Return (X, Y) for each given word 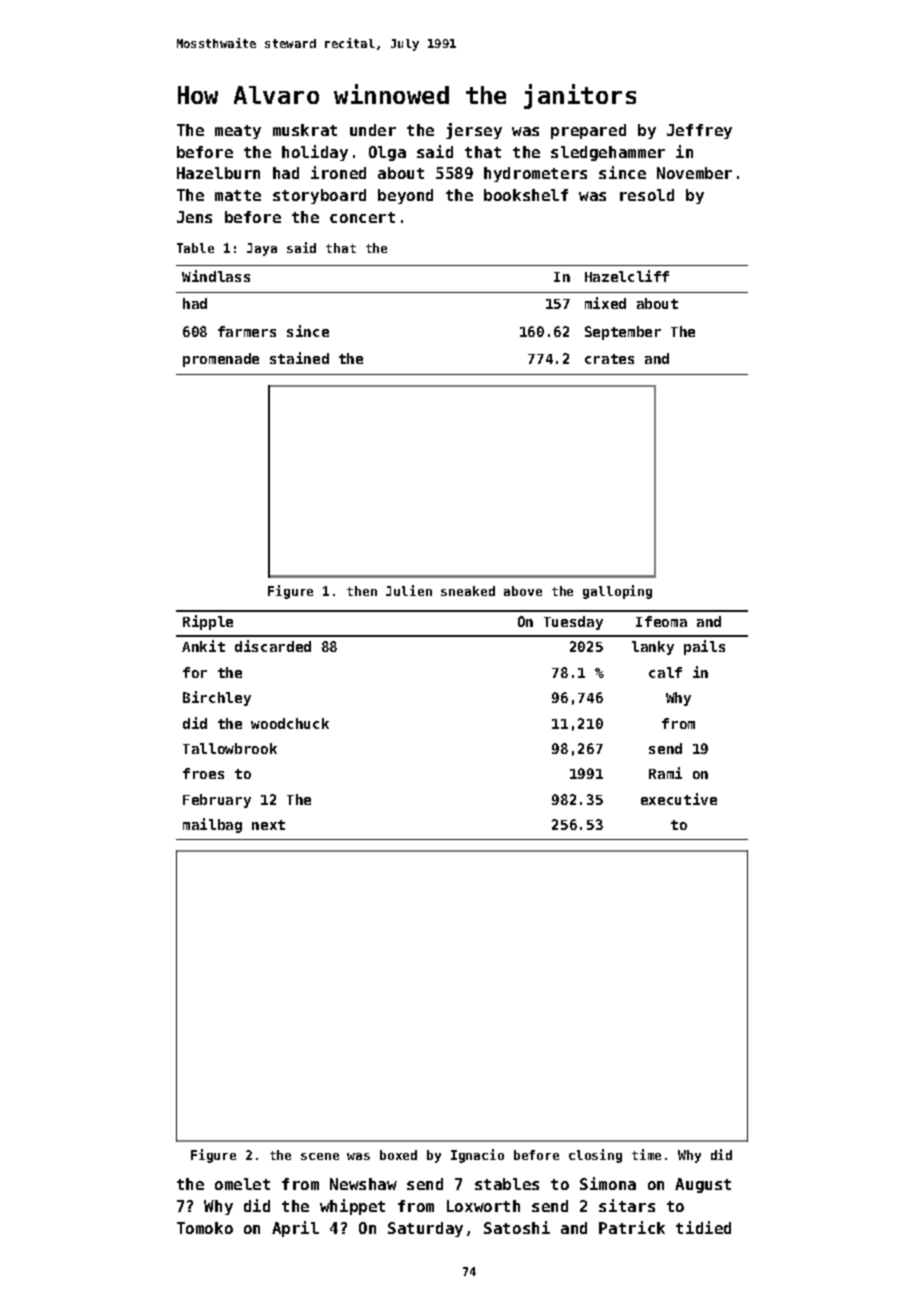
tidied (703, 1227)
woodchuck (290, 723)
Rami (665, 773)
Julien (409, 590)
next (268, 825)
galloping (617, 592)
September (623, 333)
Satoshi (517, 1227)
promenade (221, 360)
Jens (194, 217)
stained (299, 358)
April (295, 1229)
